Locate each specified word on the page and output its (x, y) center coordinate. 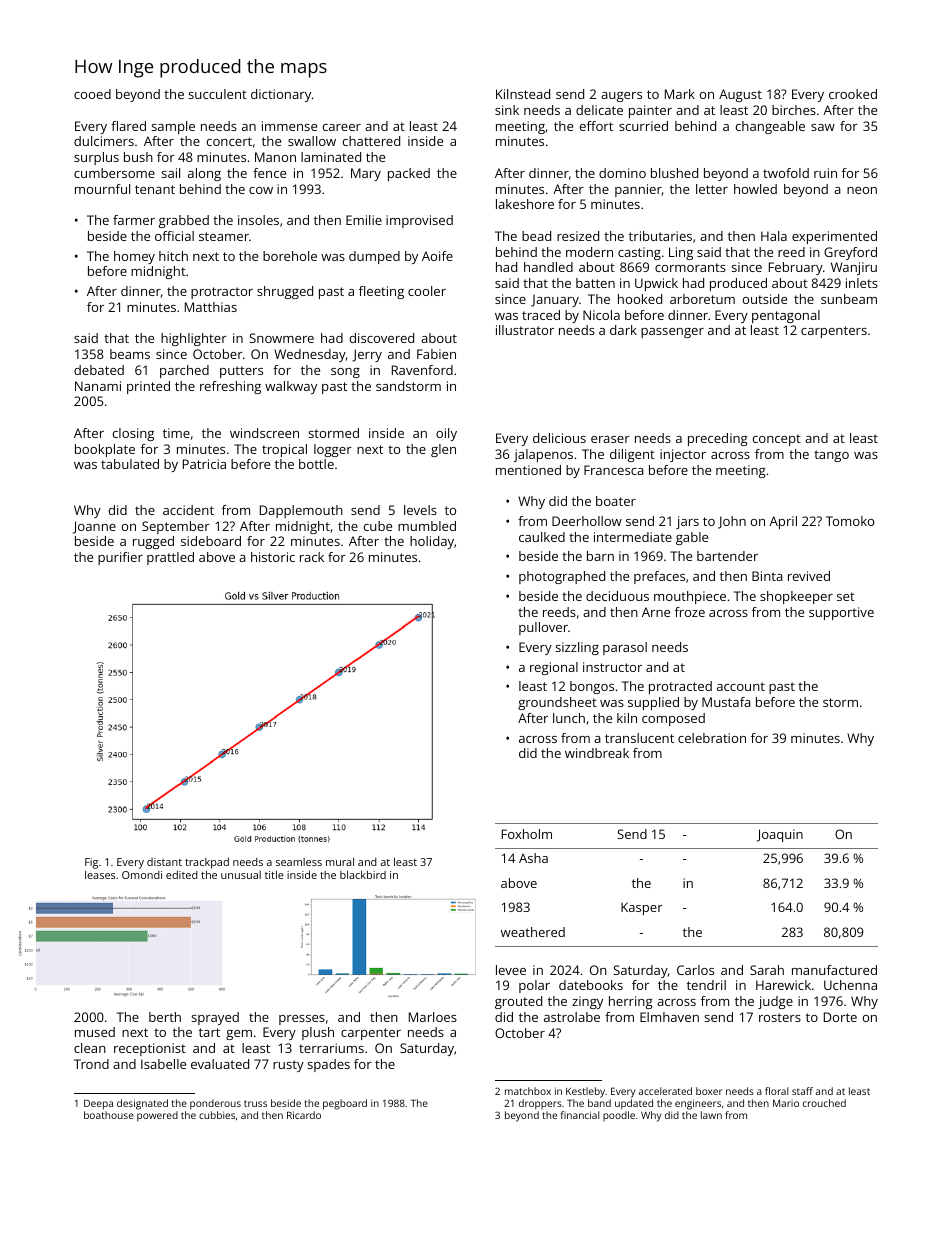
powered (157, 1116)
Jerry (367, 355)
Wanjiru (854, 268)
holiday (432, 542)
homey (134, 257)
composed (673, 719)
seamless (299, 862)
